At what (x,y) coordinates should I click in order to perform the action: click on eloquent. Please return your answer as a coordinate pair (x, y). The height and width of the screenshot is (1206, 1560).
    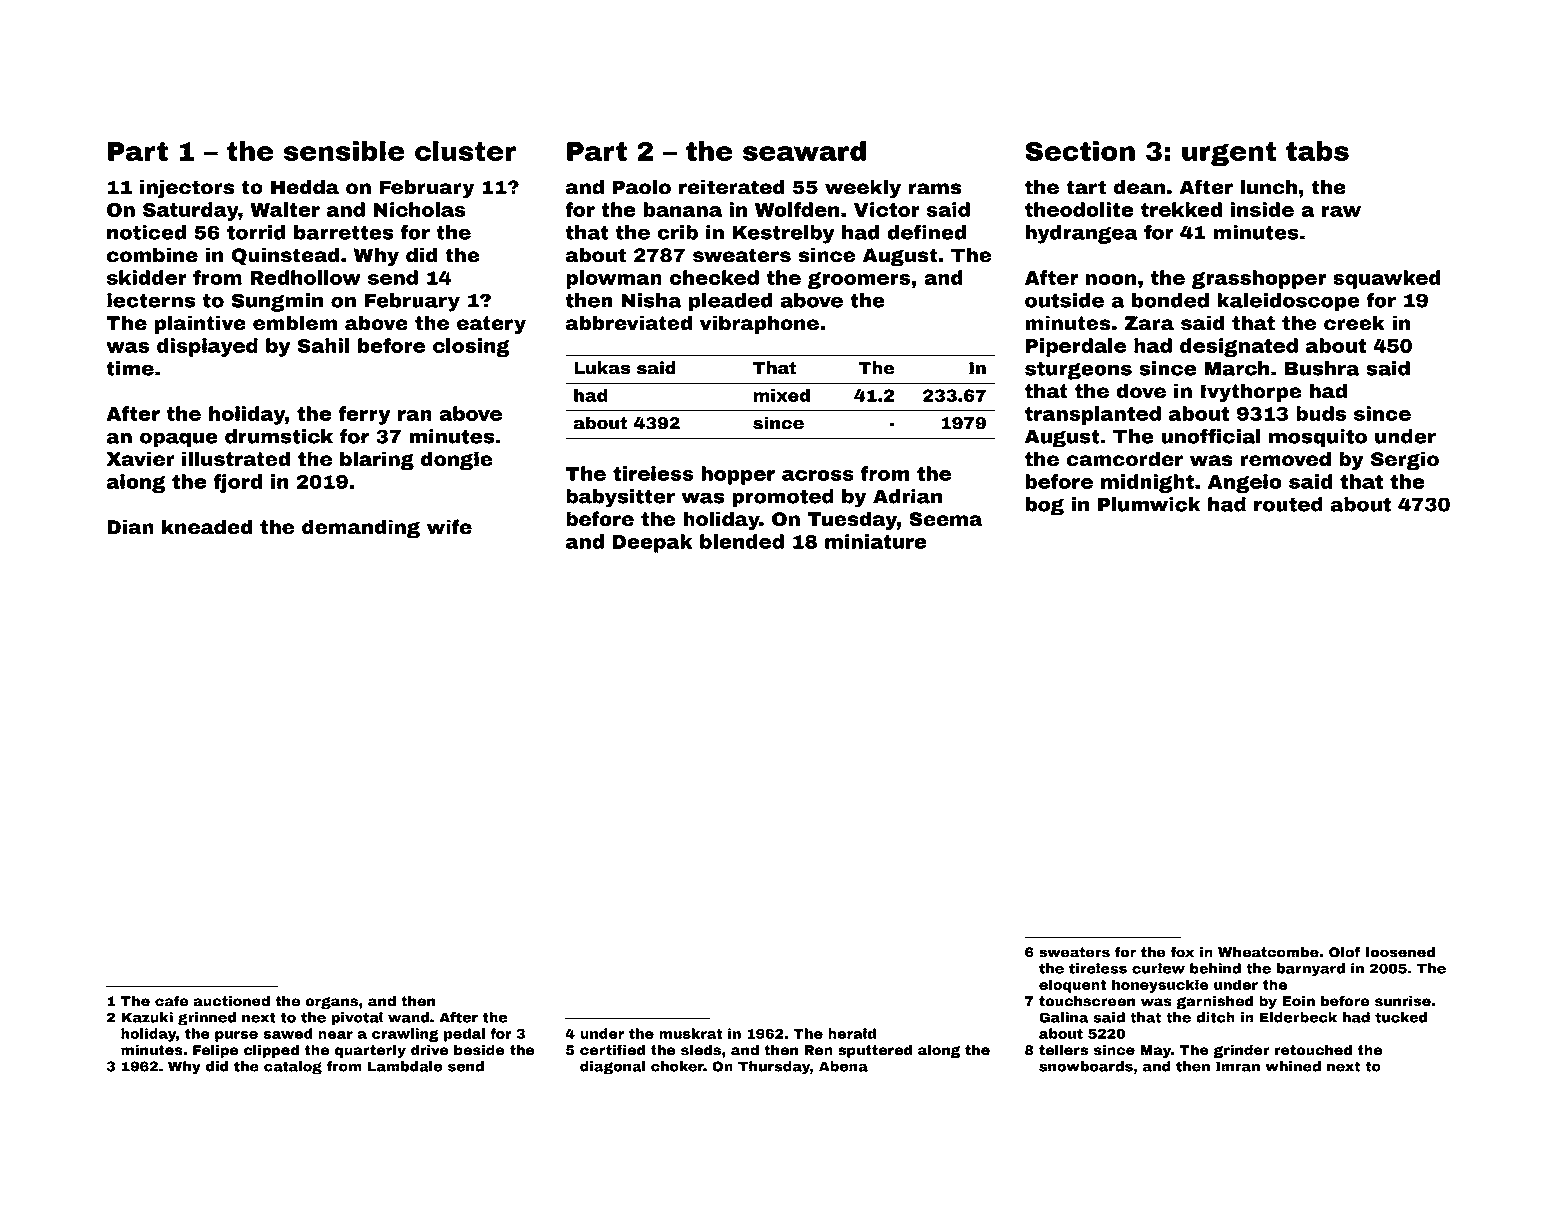
    Looking at the image, I should click on (1072, 986).
